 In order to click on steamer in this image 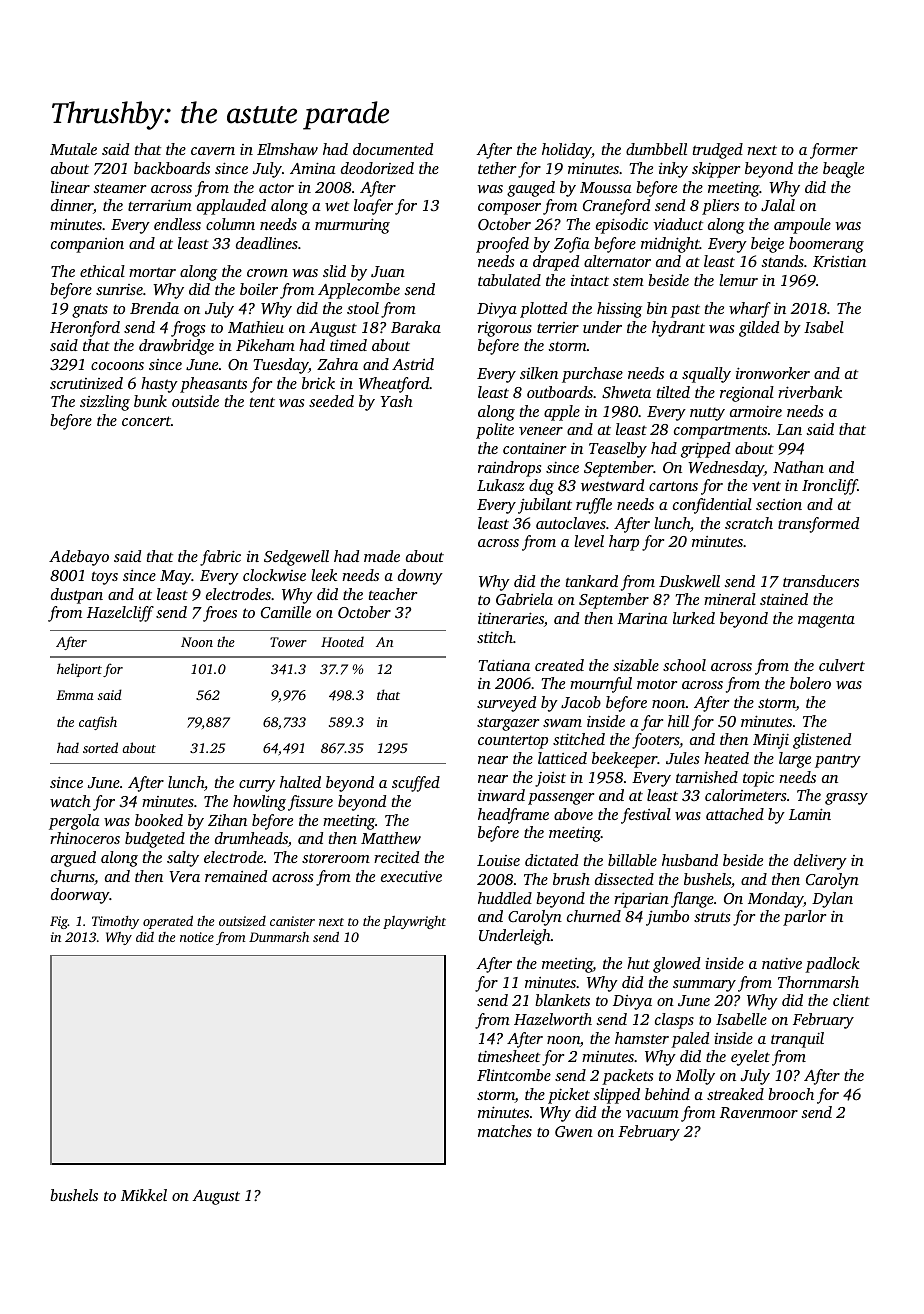, I will do `click(119, 188)`.
